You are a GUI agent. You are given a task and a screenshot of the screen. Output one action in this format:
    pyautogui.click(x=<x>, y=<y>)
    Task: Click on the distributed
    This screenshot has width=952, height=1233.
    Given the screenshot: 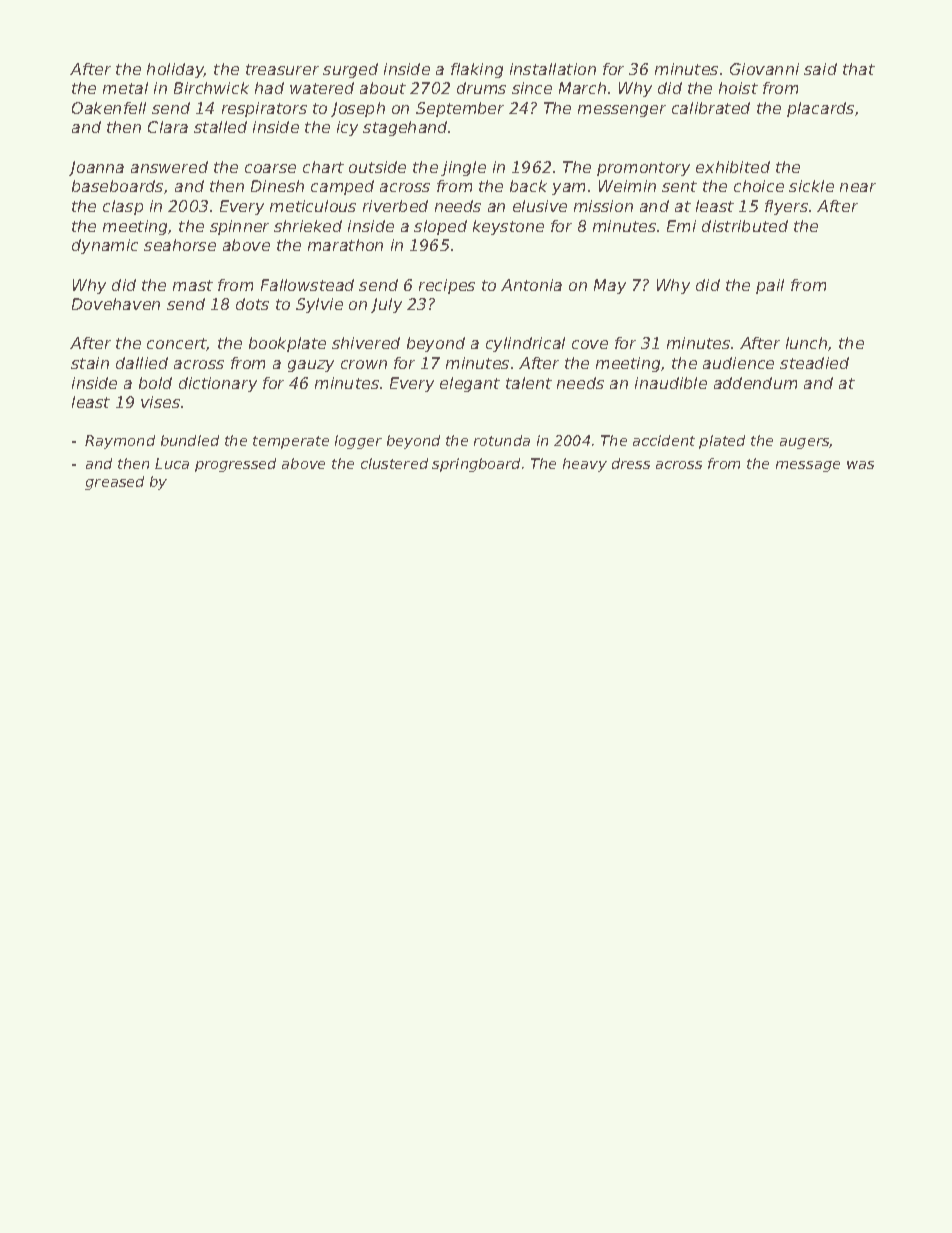 What is the action you would take?
    pyautogui.click(x=745, y=226)
